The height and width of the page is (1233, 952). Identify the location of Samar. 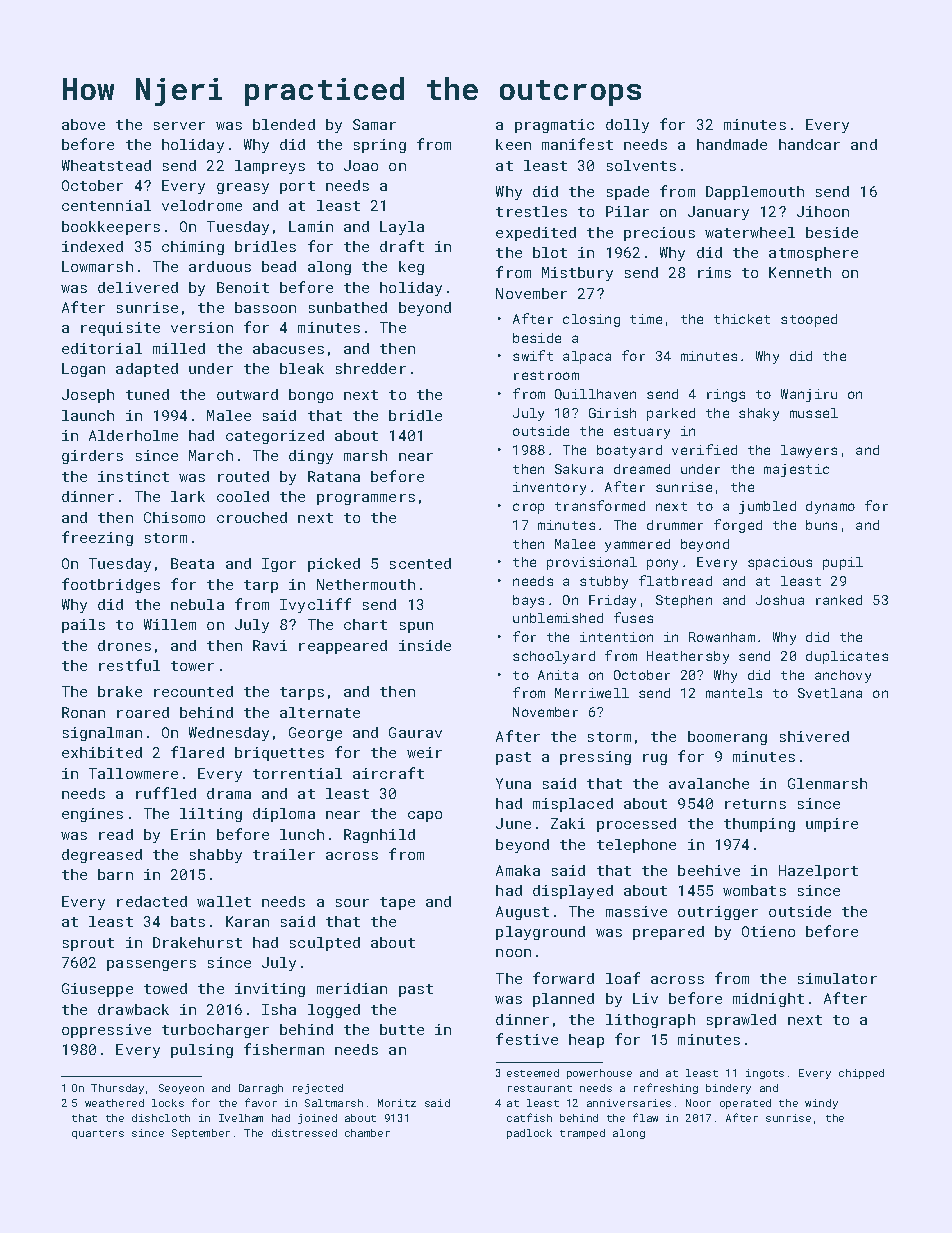
(374, 124).
